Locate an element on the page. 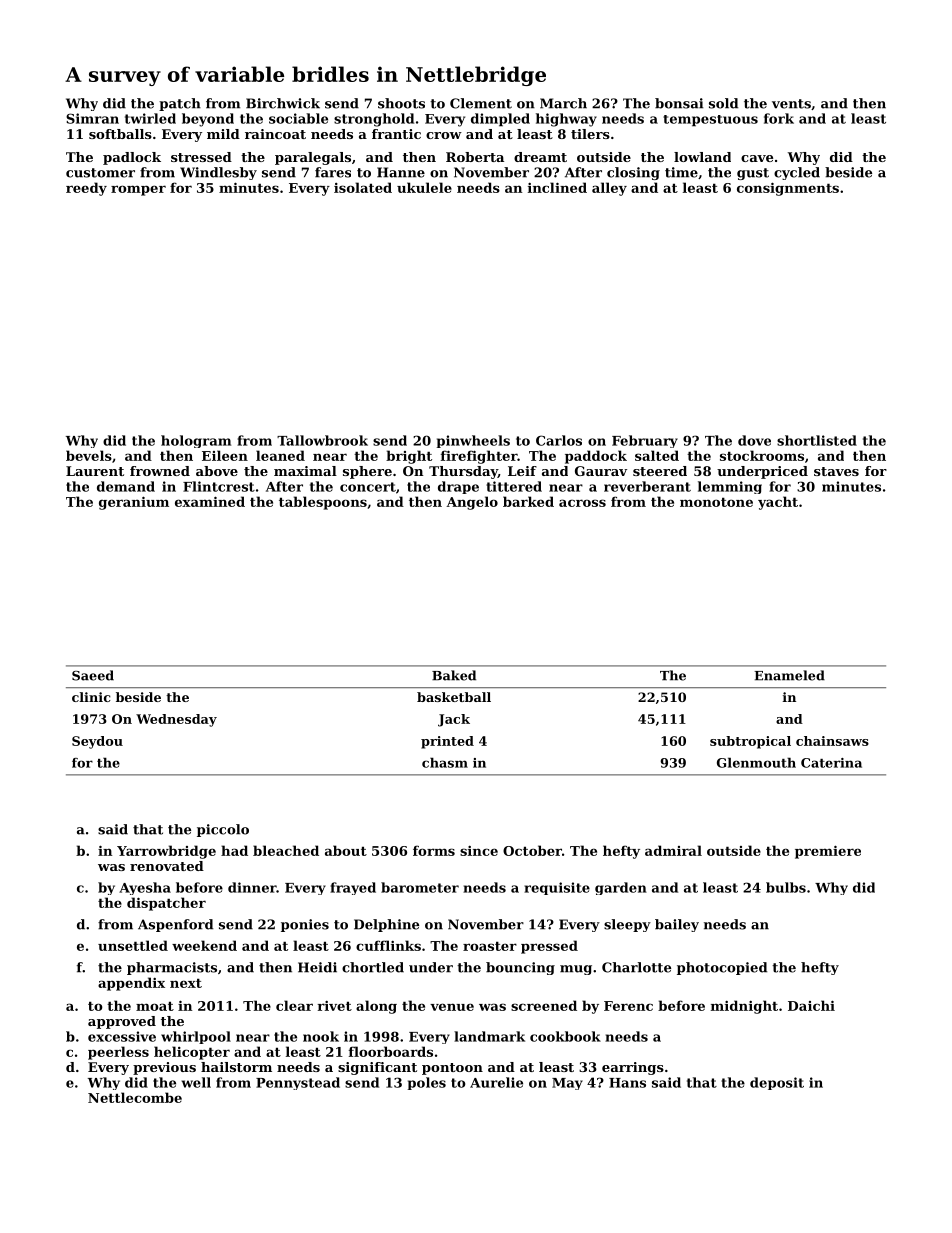 The height and width of the image is (1233, 952). yacht is located at coordinates (778, 503).
